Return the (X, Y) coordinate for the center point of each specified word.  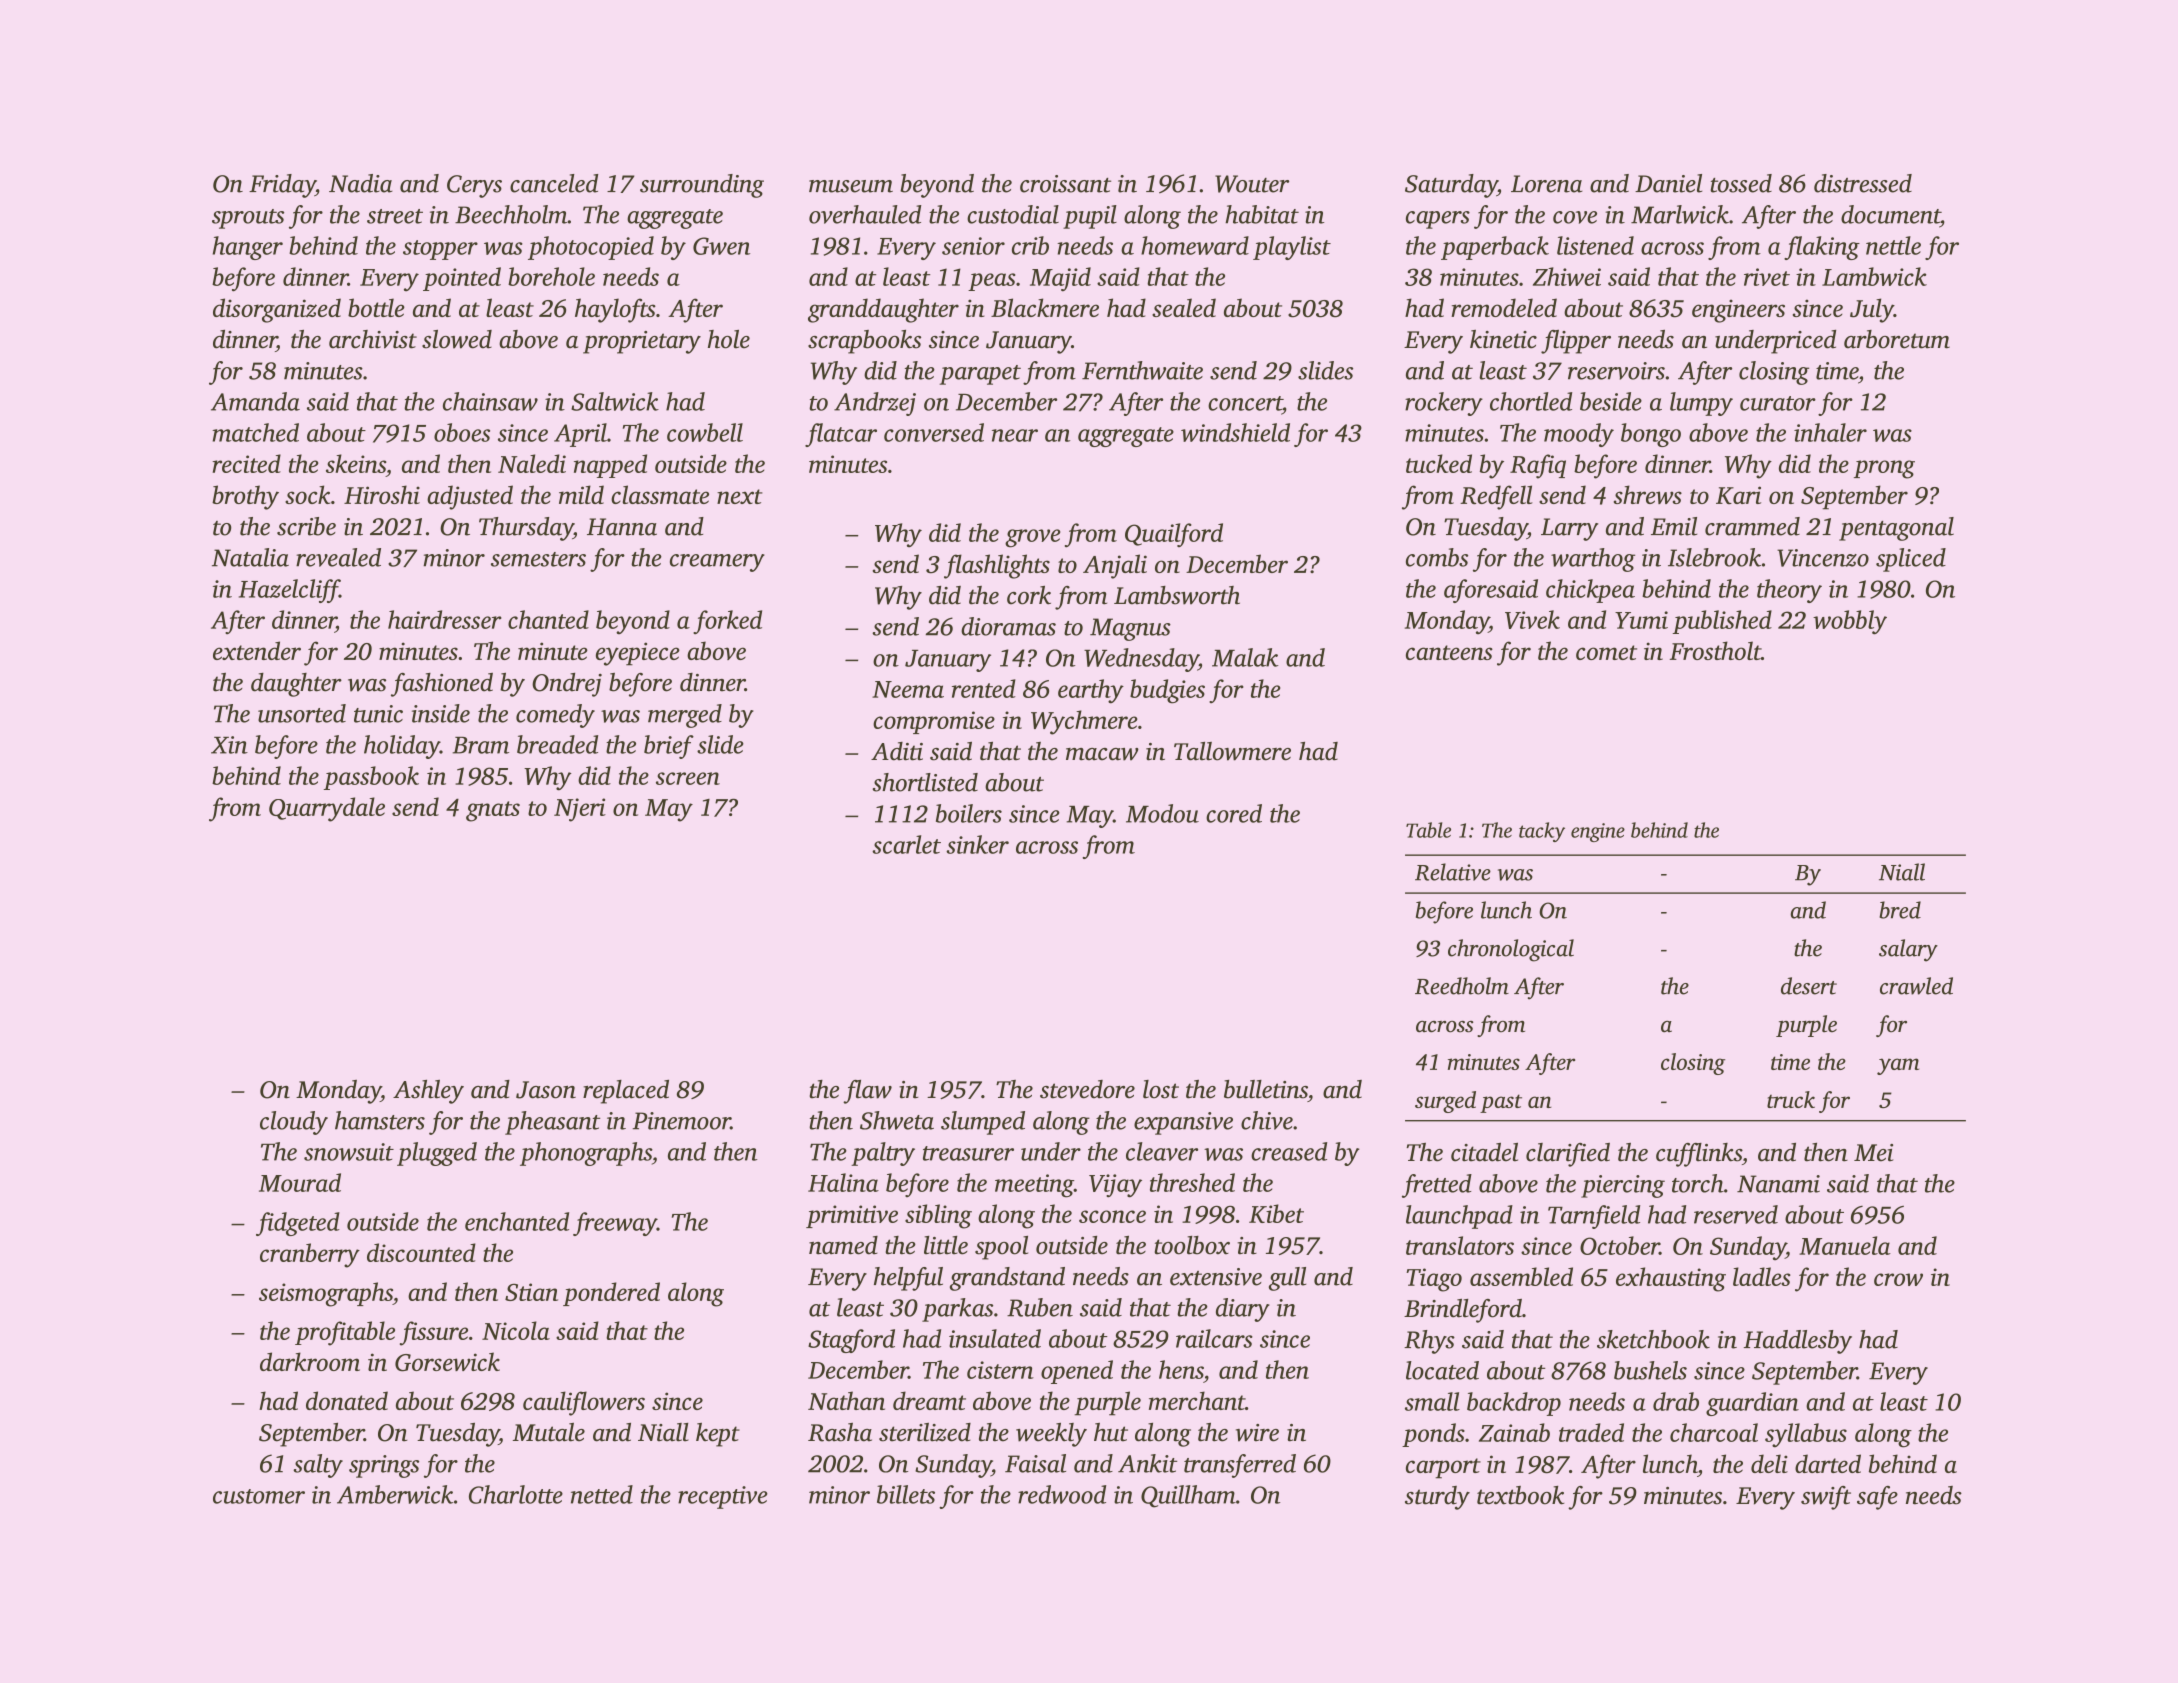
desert (1809, 986)
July (1872, 310)
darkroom (310, 1361)
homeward (1195, 245)
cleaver (1162, 1151)
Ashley (428, 1092)
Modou (1162, 813)
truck (1791, 1099)
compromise (934, 722)
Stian (531, 1292)
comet (1606, 652)
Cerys (474, 186)
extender (257, 650)
